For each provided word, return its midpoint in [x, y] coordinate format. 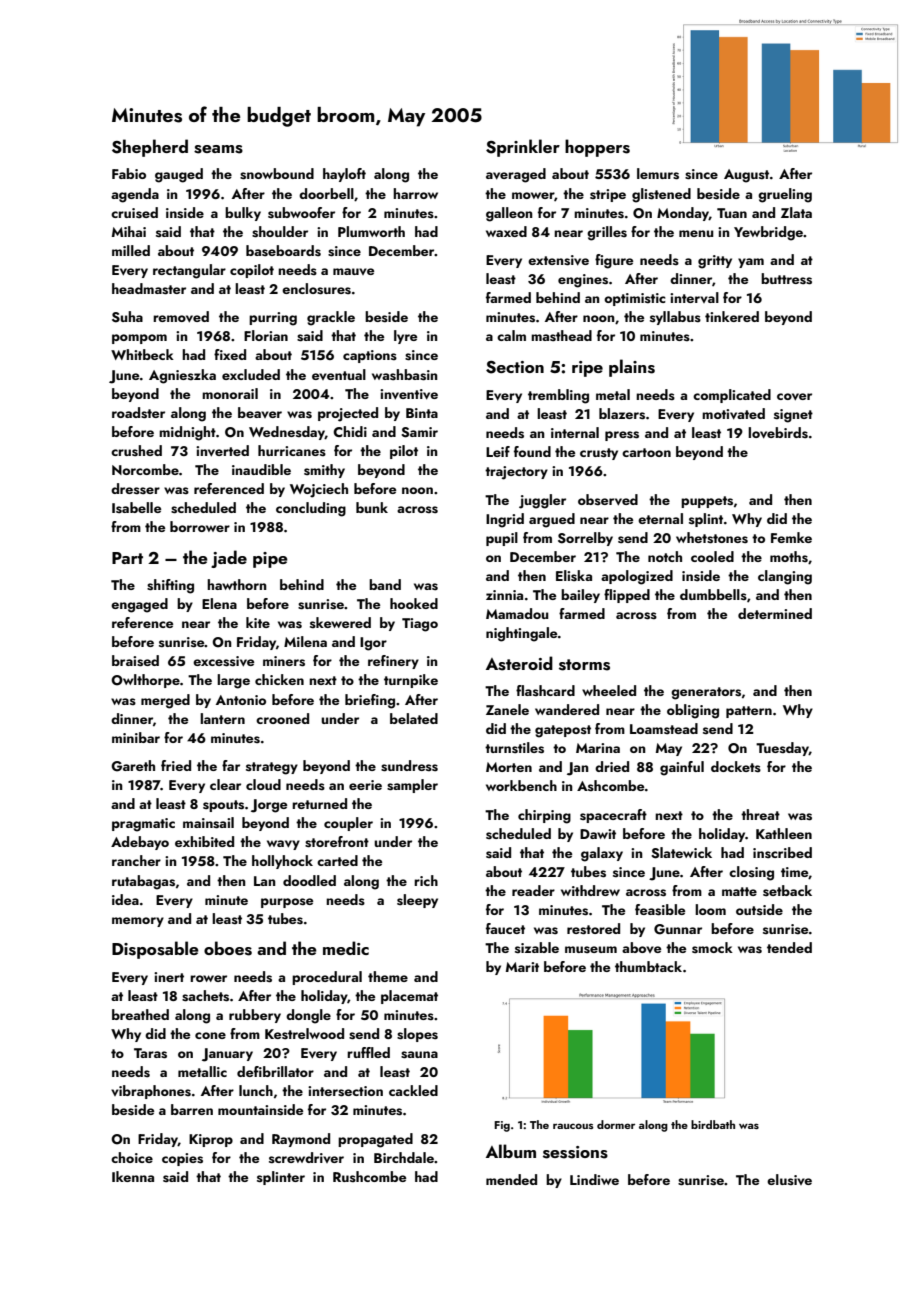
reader [533, 890]
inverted [222, 451]
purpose [287, 903]
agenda [135, 195]
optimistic [635, 299]
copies [182, 1159]
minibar [136, 737]
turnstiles [514, 748]
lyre [405, 337]
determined [775, 613]
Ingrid [505, 520]
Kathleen [784, 833]
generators [706, 693]
